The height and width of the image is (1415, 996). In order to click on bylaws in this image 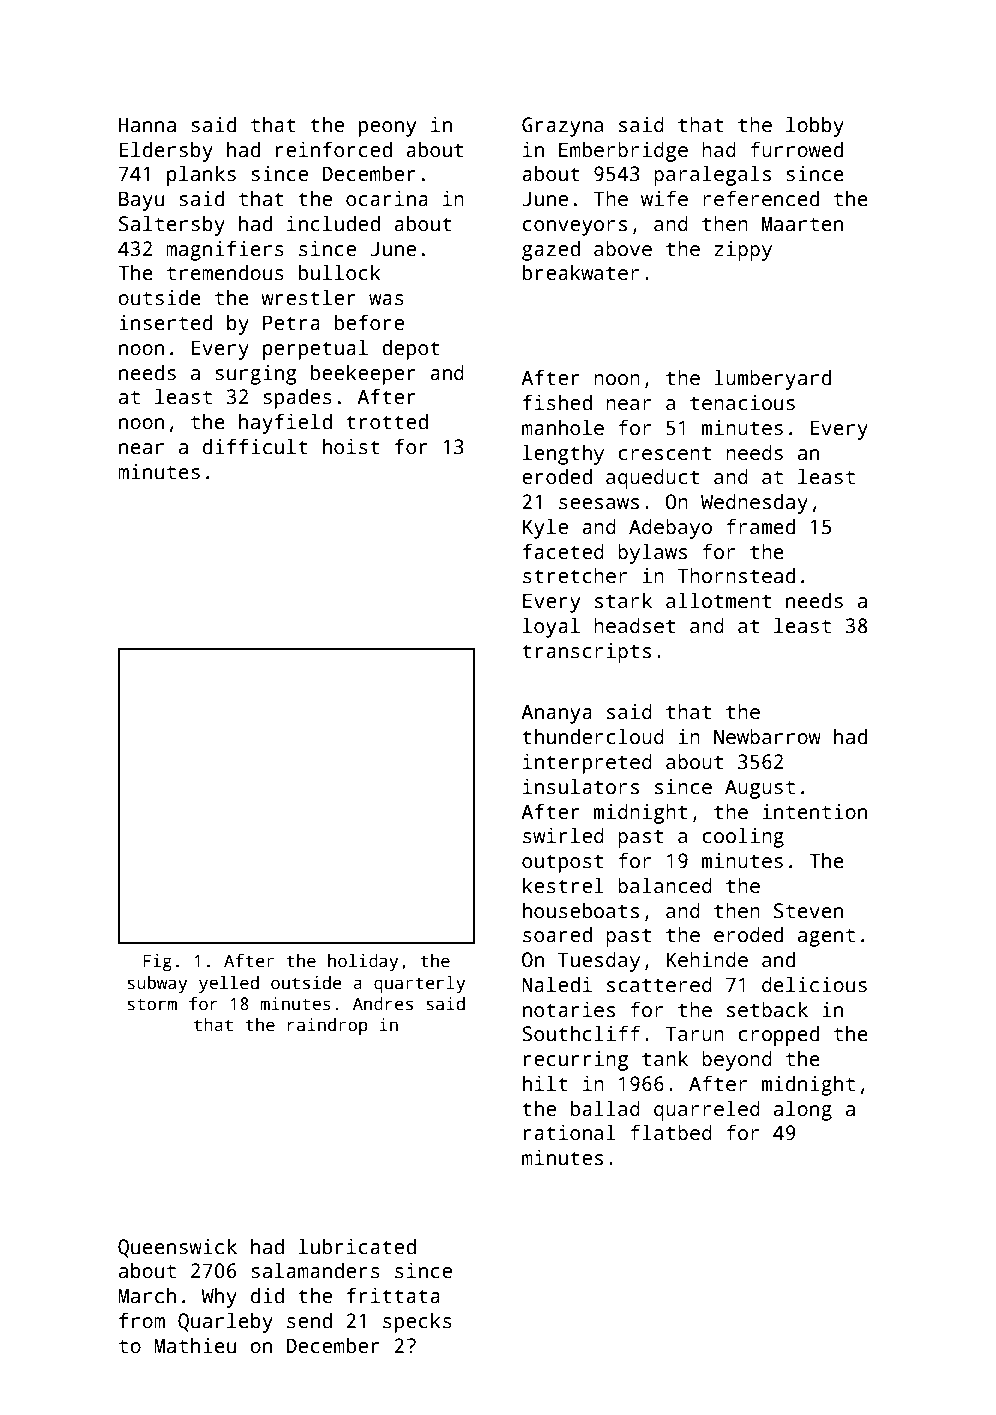, I will do `click(652, 553)`.
